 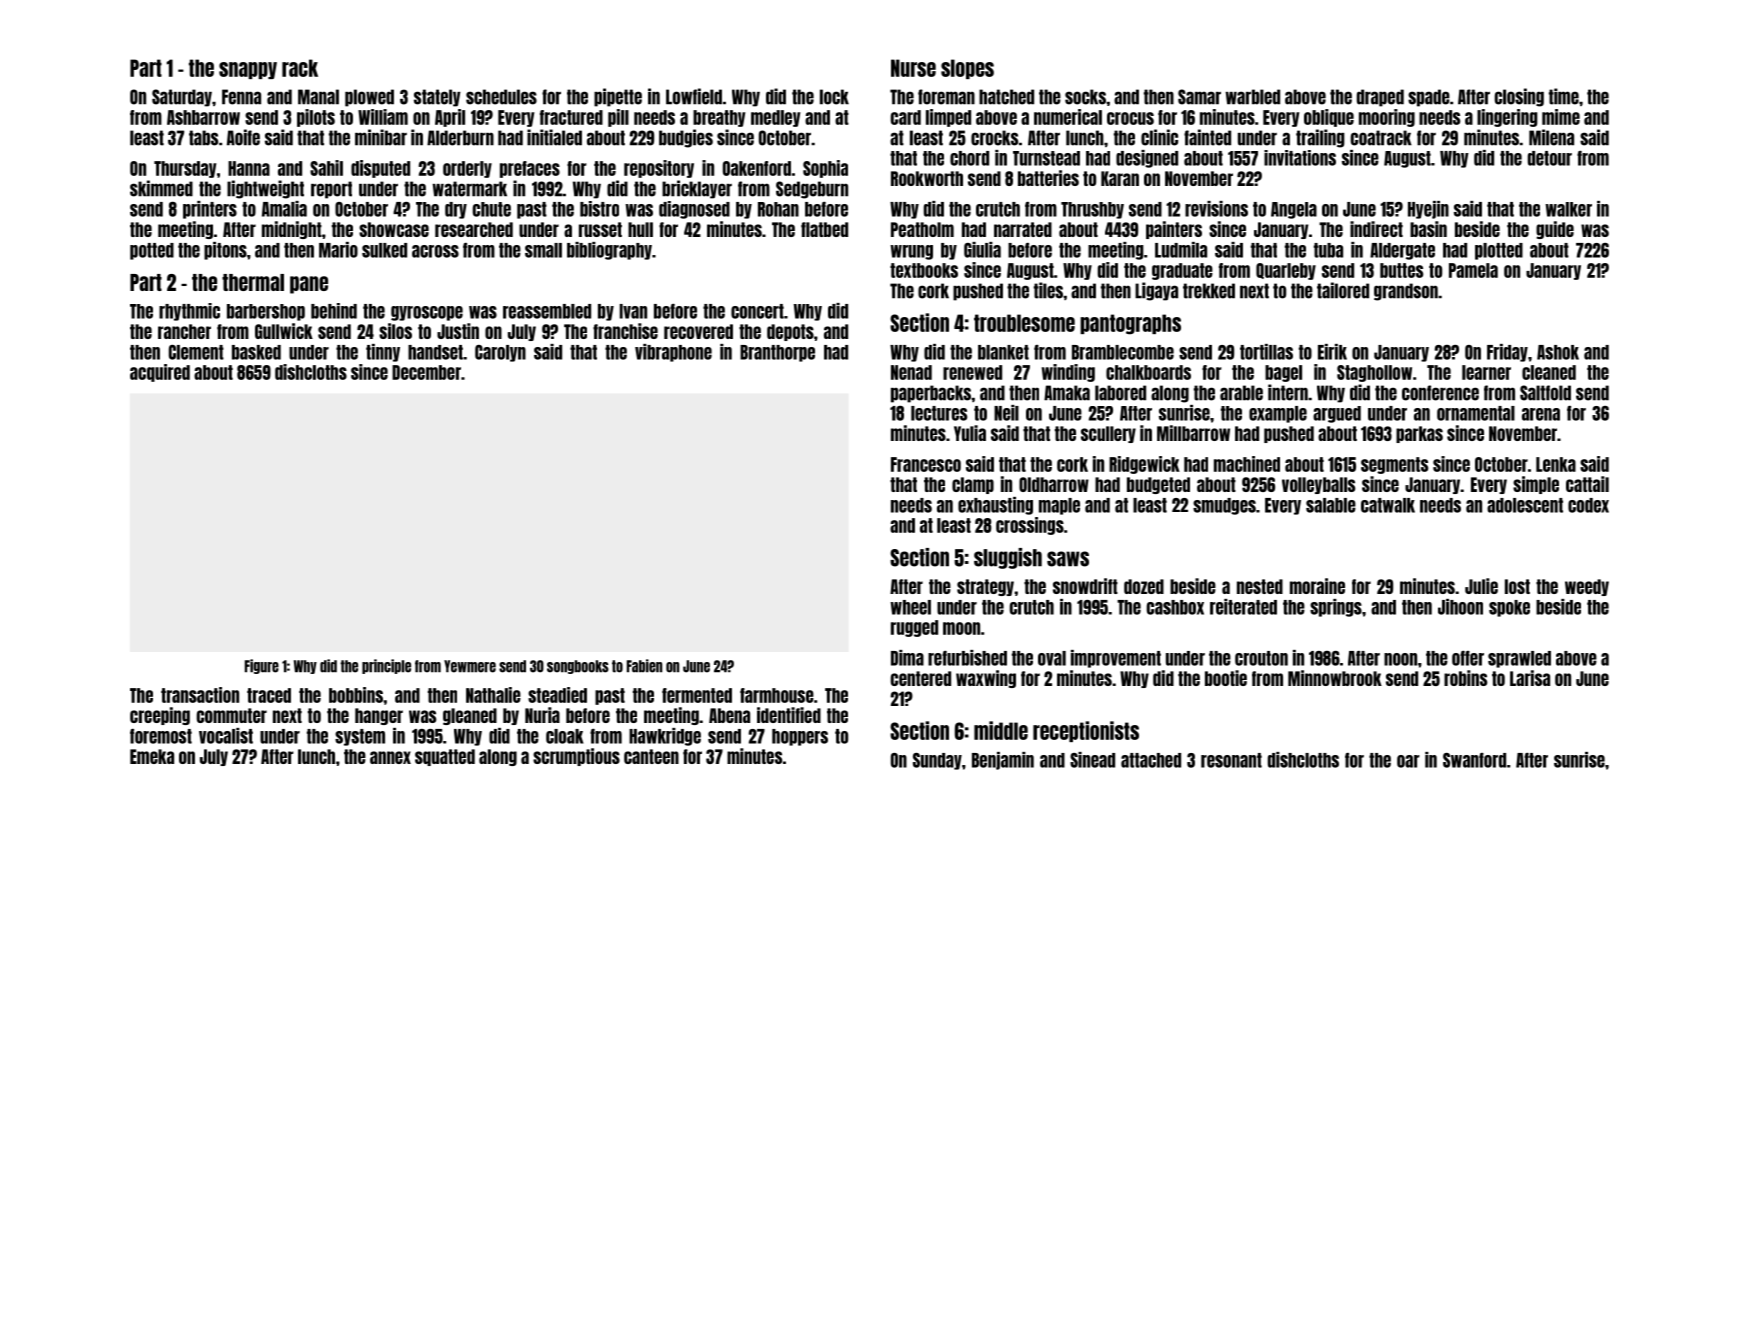 I want to click on December, so click(x=426, y=372).
